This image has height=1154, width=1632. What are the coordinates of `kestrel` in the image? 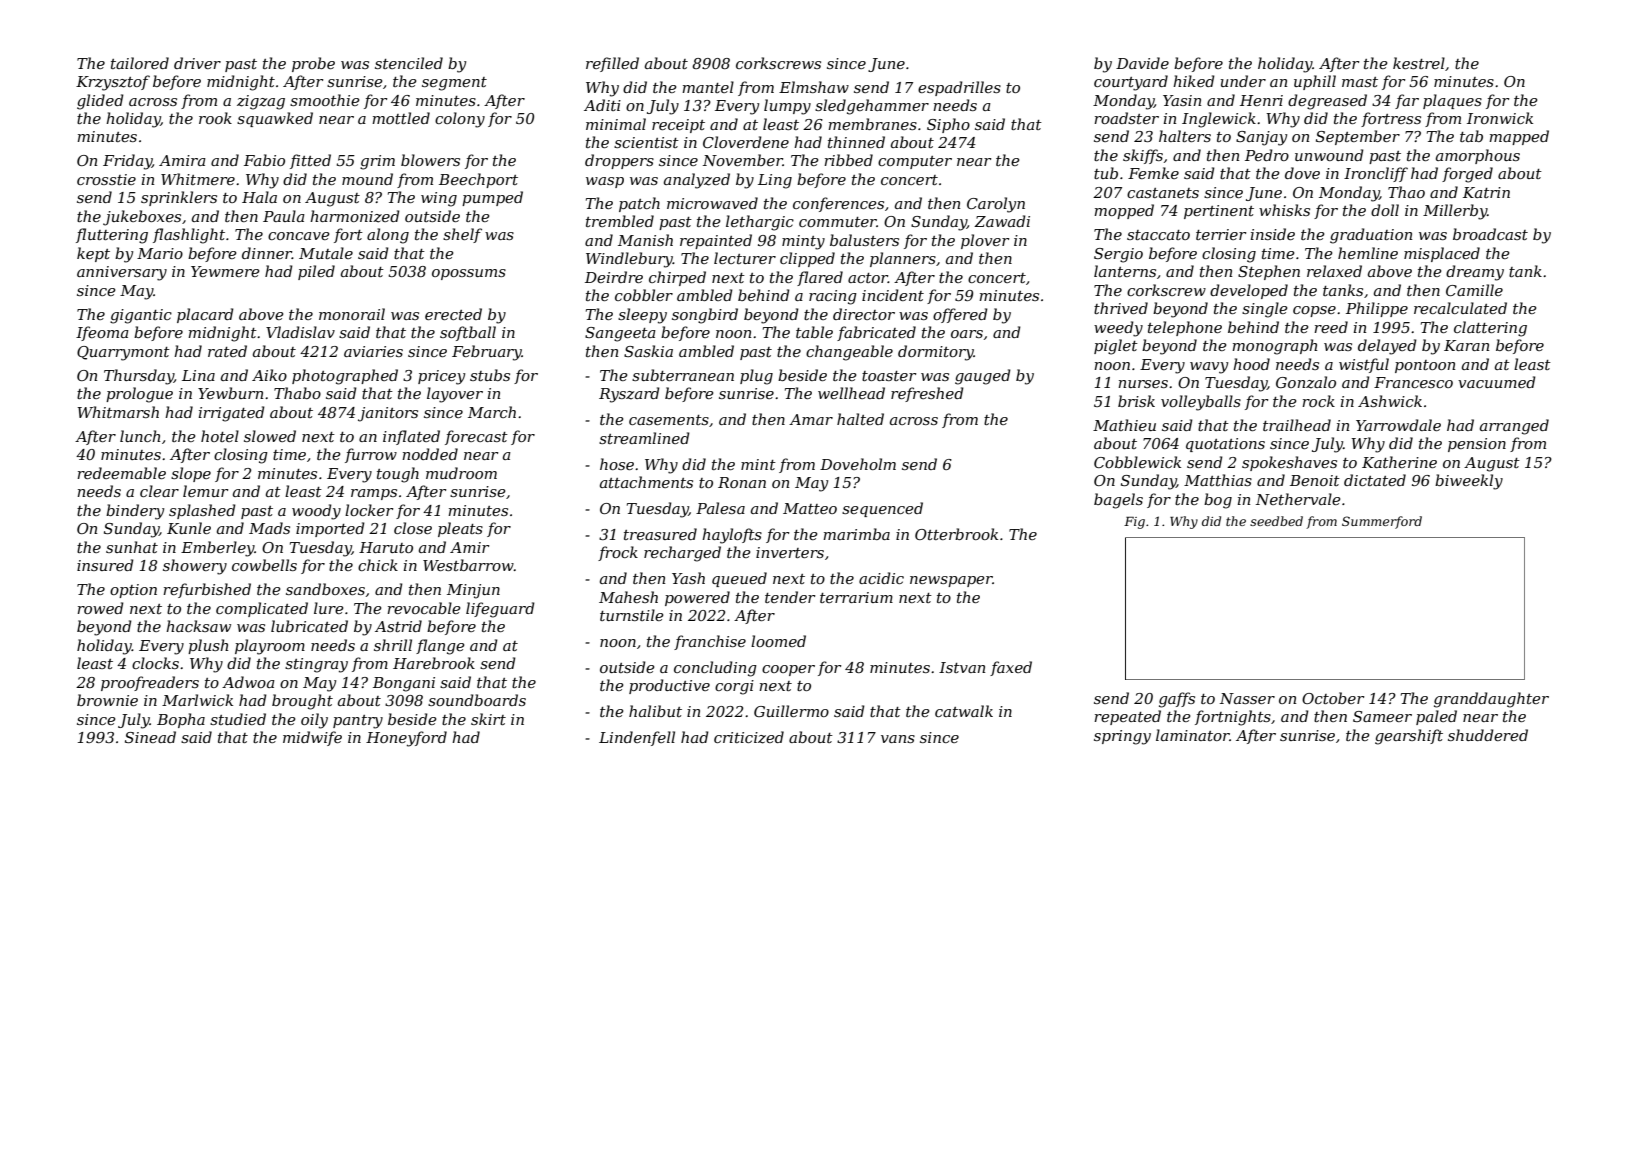 It's located at (1419, 63).
